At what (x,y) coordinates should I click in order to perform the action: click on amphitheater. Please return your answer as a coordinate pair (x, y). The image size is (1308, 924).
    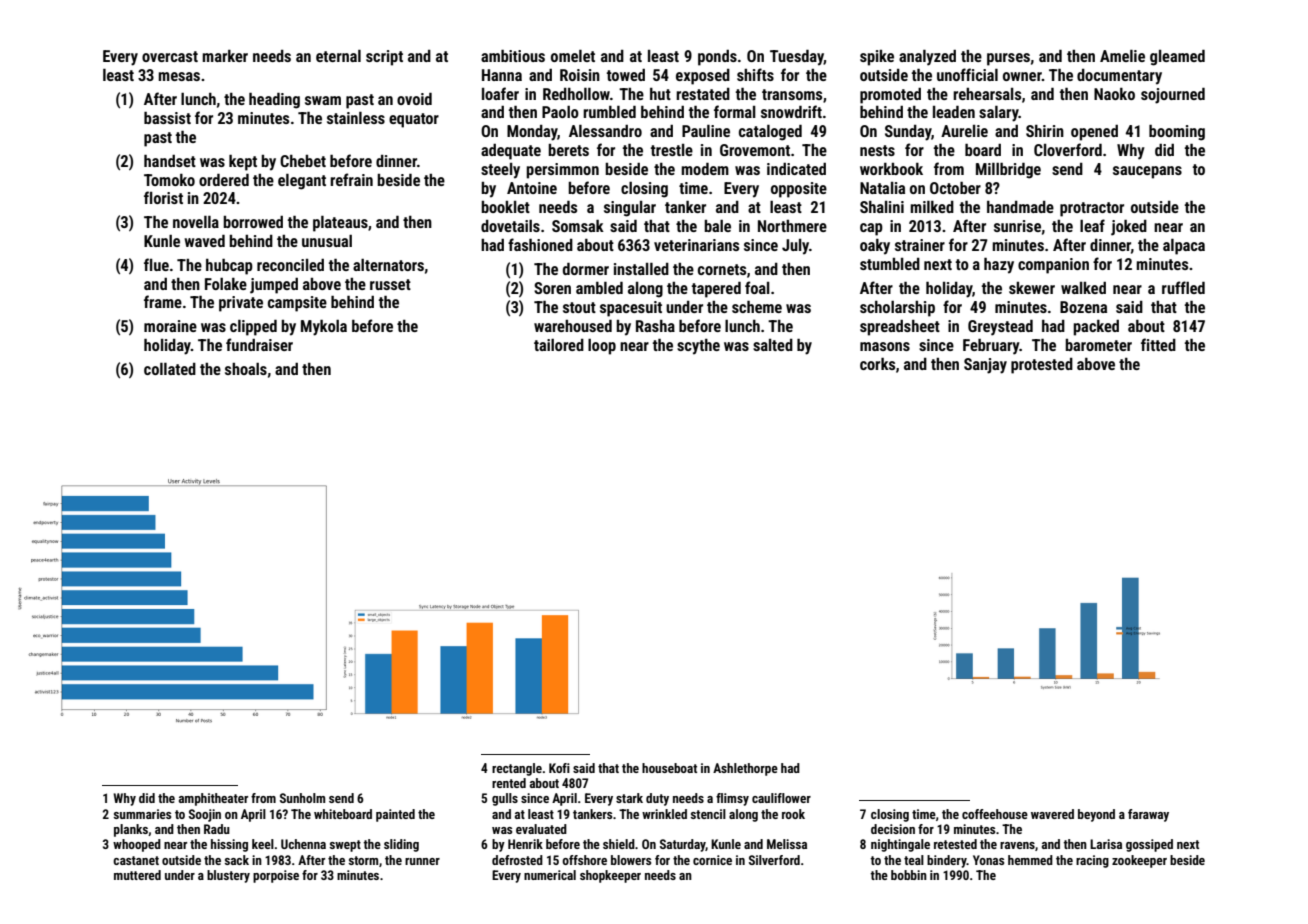
    Looking at the image, I should click on (213, 799).
